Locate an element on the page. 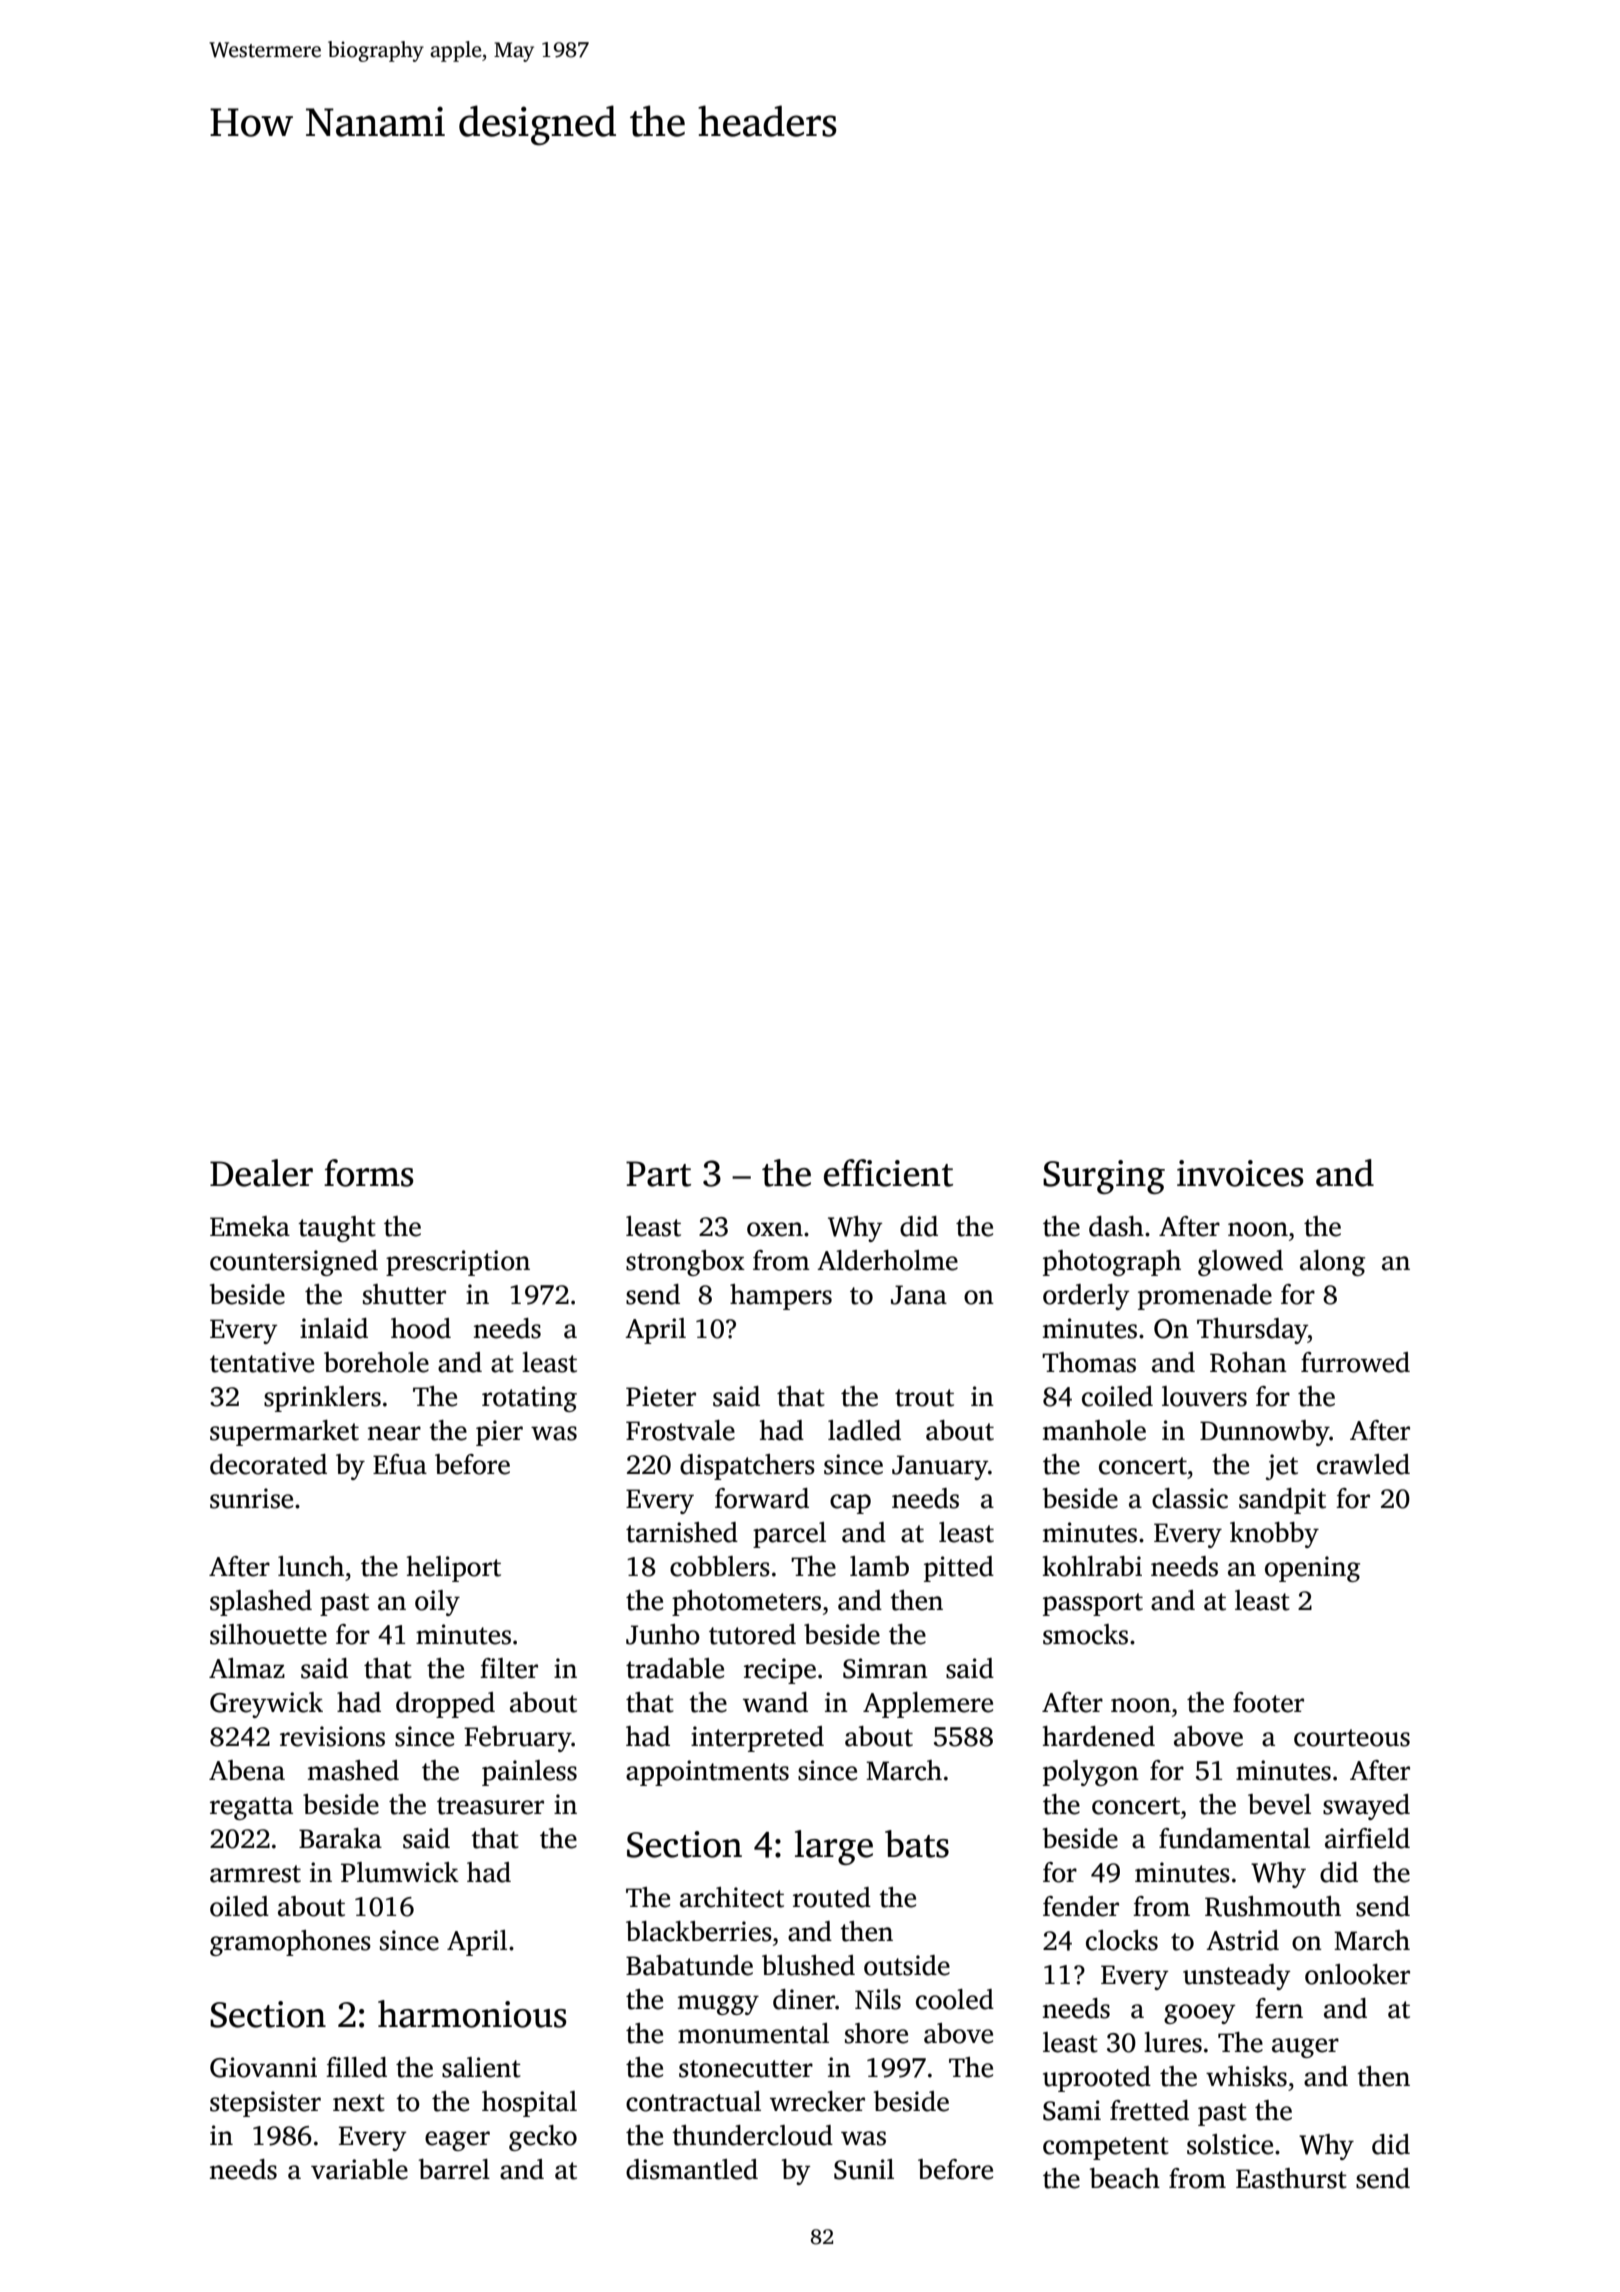 Image resolution: width=1620 pixels, height=2292 pixels. parcel is located at coordinates (789, 1535).
